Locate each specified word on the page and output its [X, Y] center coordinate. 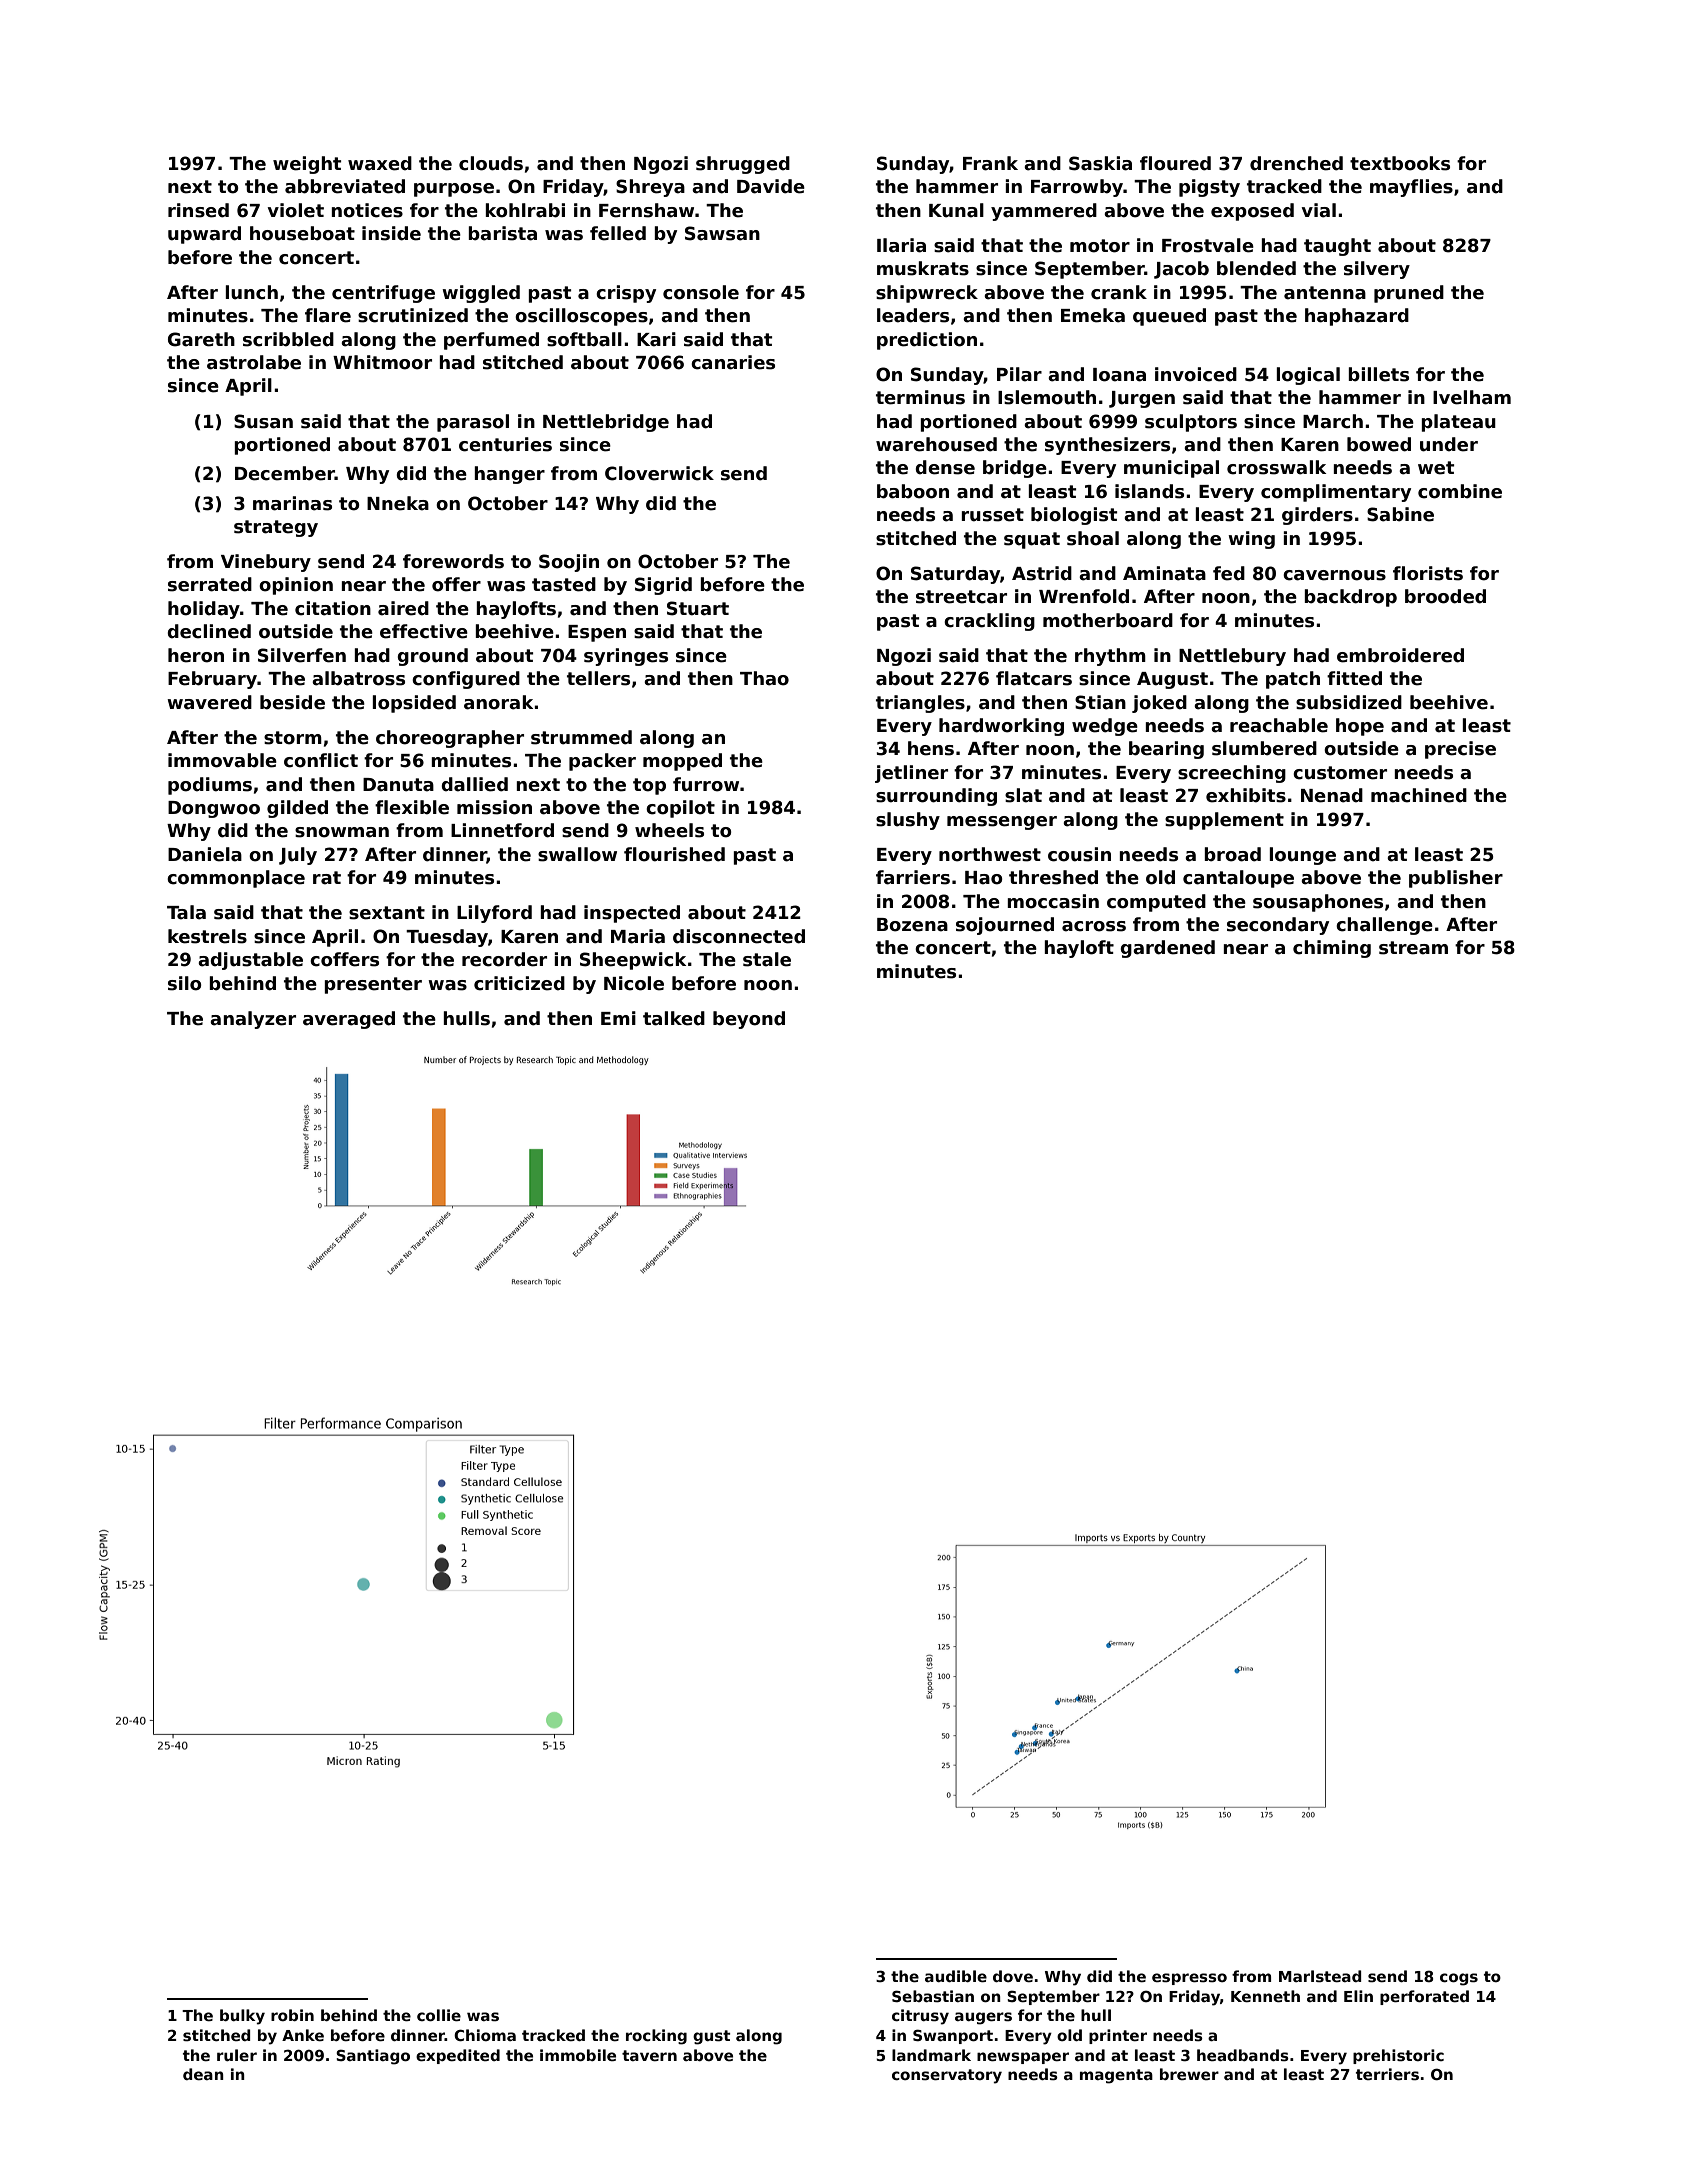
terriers [1387, 2074]
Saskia [1100, 163]
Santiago [373, 2057]
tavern [649, 2055]
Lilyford [494, 914]
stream [1413, 948]
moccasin [1053, 901]
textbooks [1400, 163]
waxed [380, 163]
